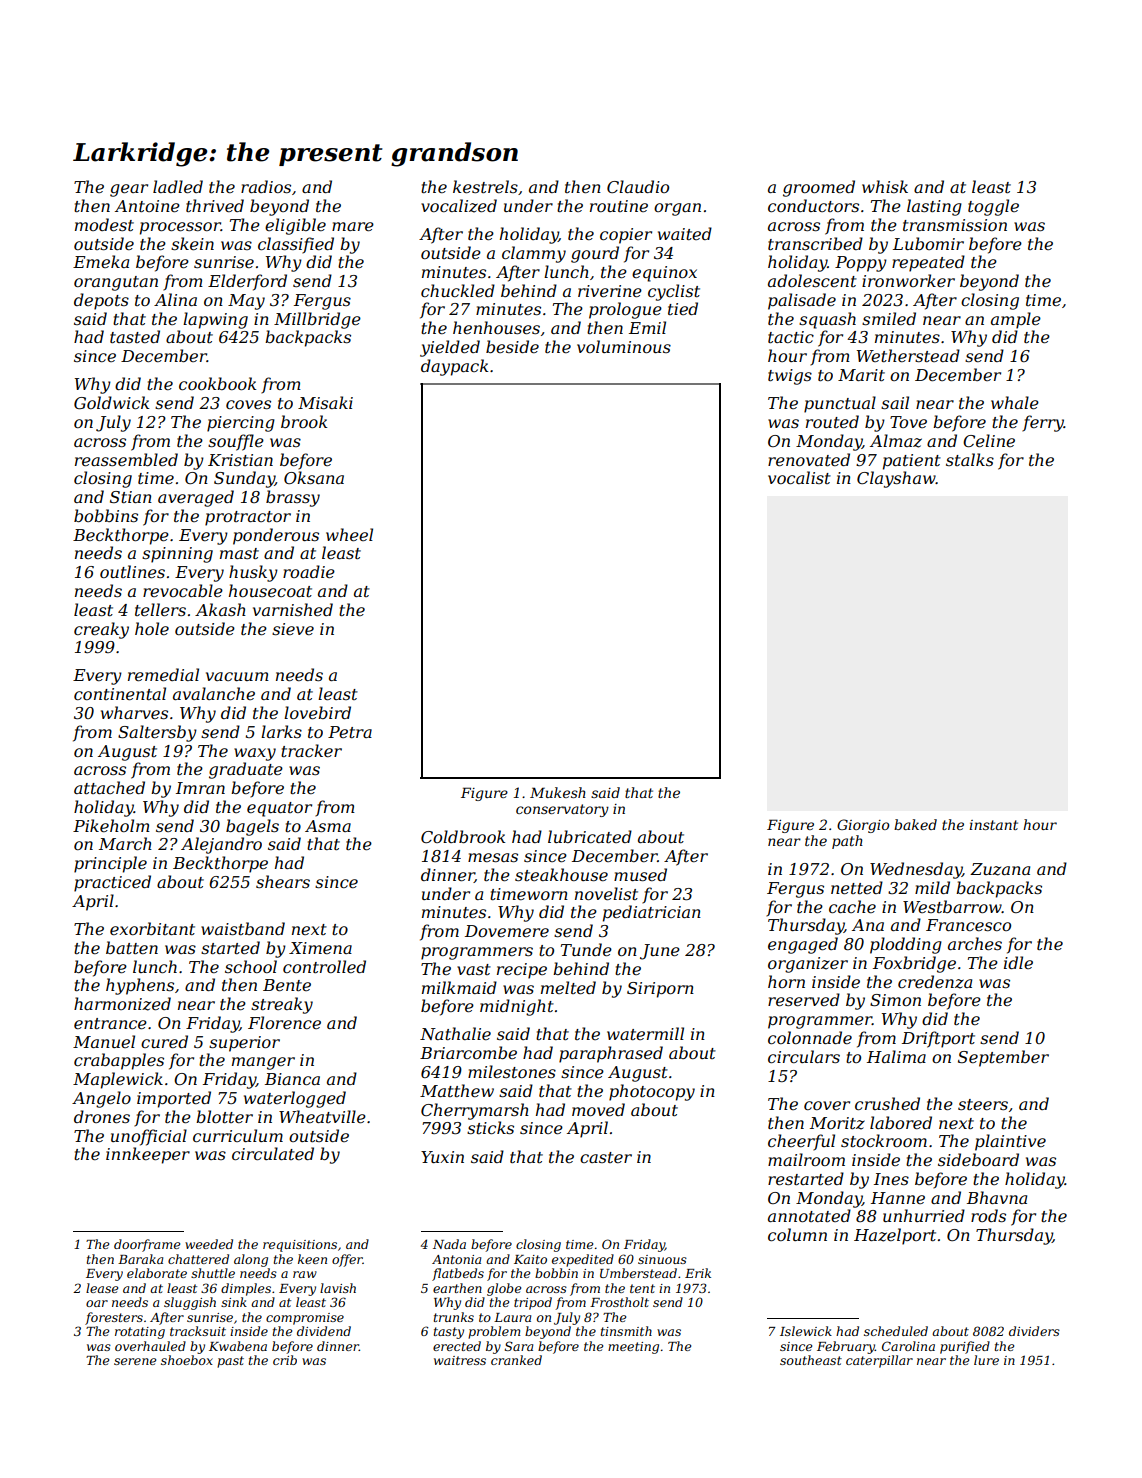 The image size is (1142, 1478). I want to click on Alejandro, so click(221, 845).
